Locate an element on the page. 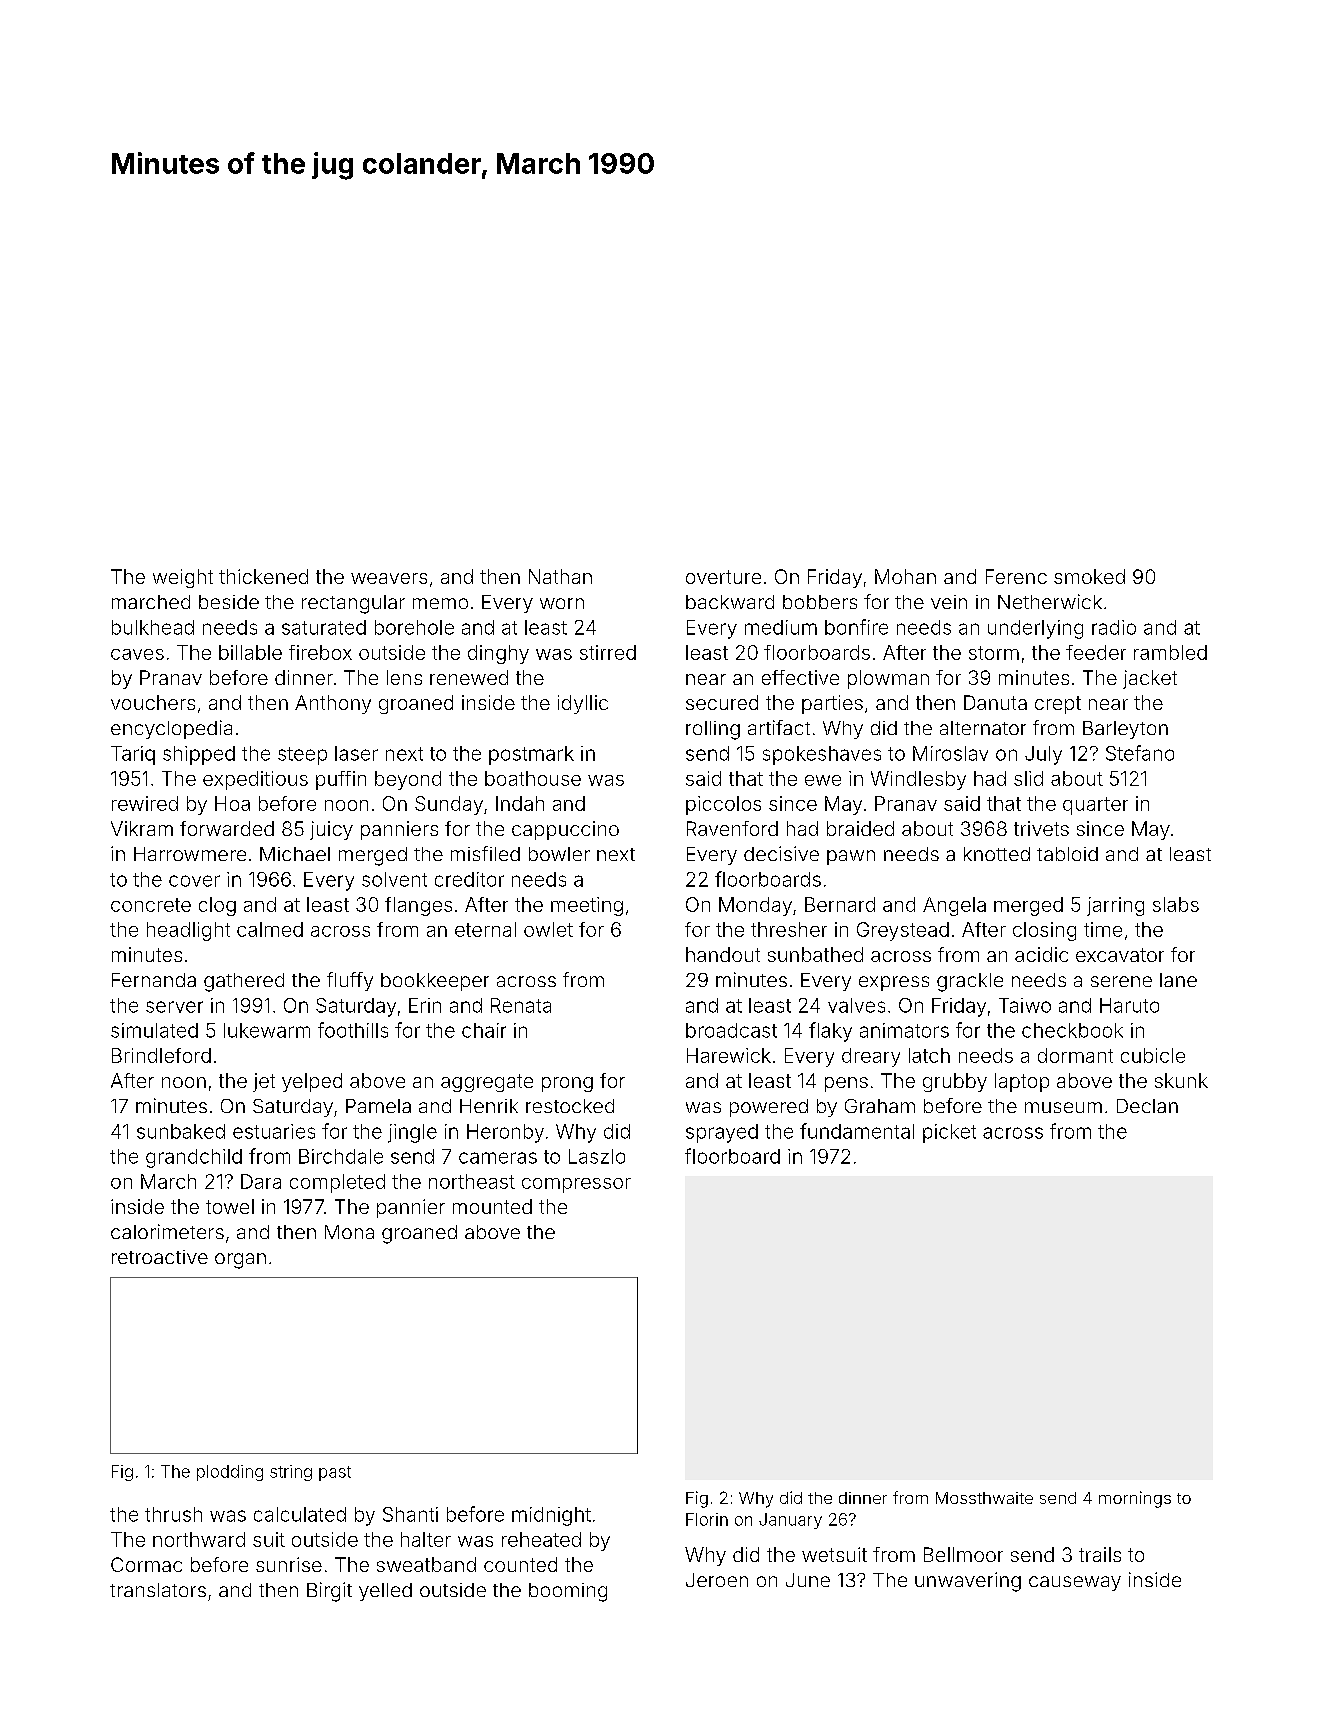 This page has width=1323, height=1712. acidic is located at coordinates (1041, 954).
